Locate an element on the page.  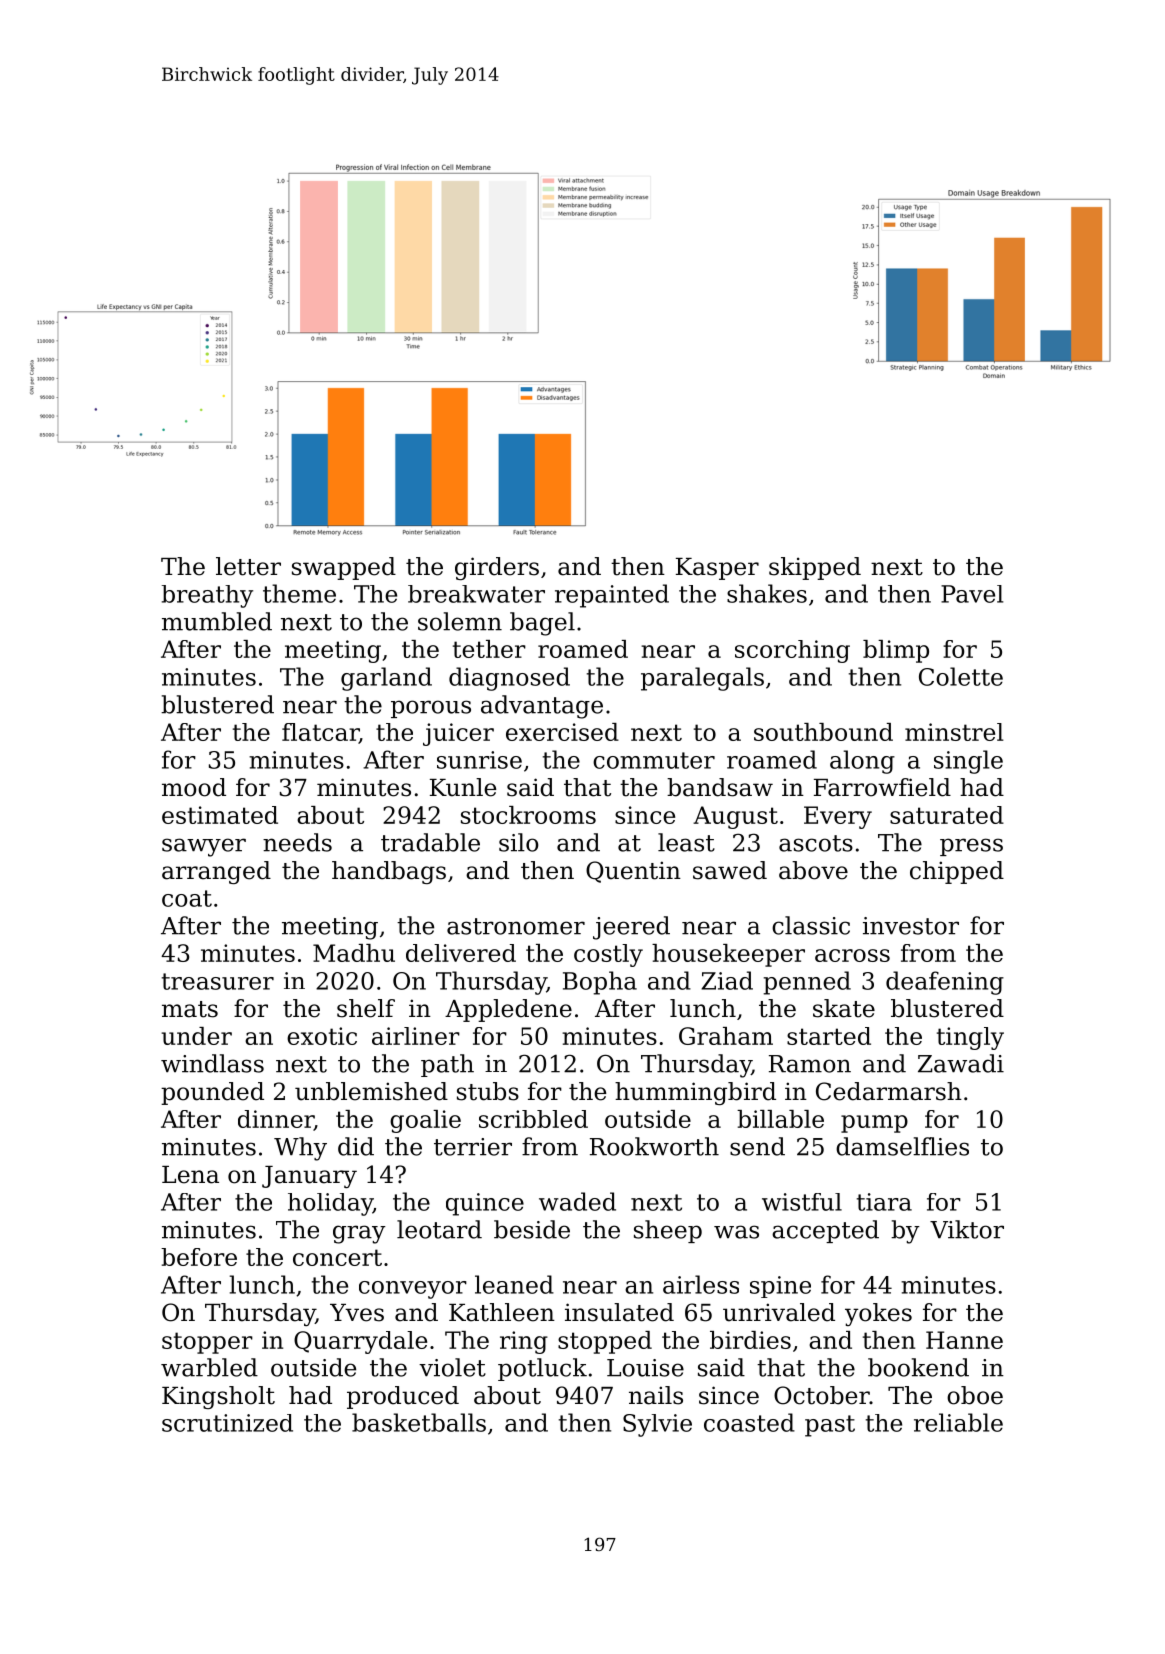
paralegals is located at coordinates (702, 679).
